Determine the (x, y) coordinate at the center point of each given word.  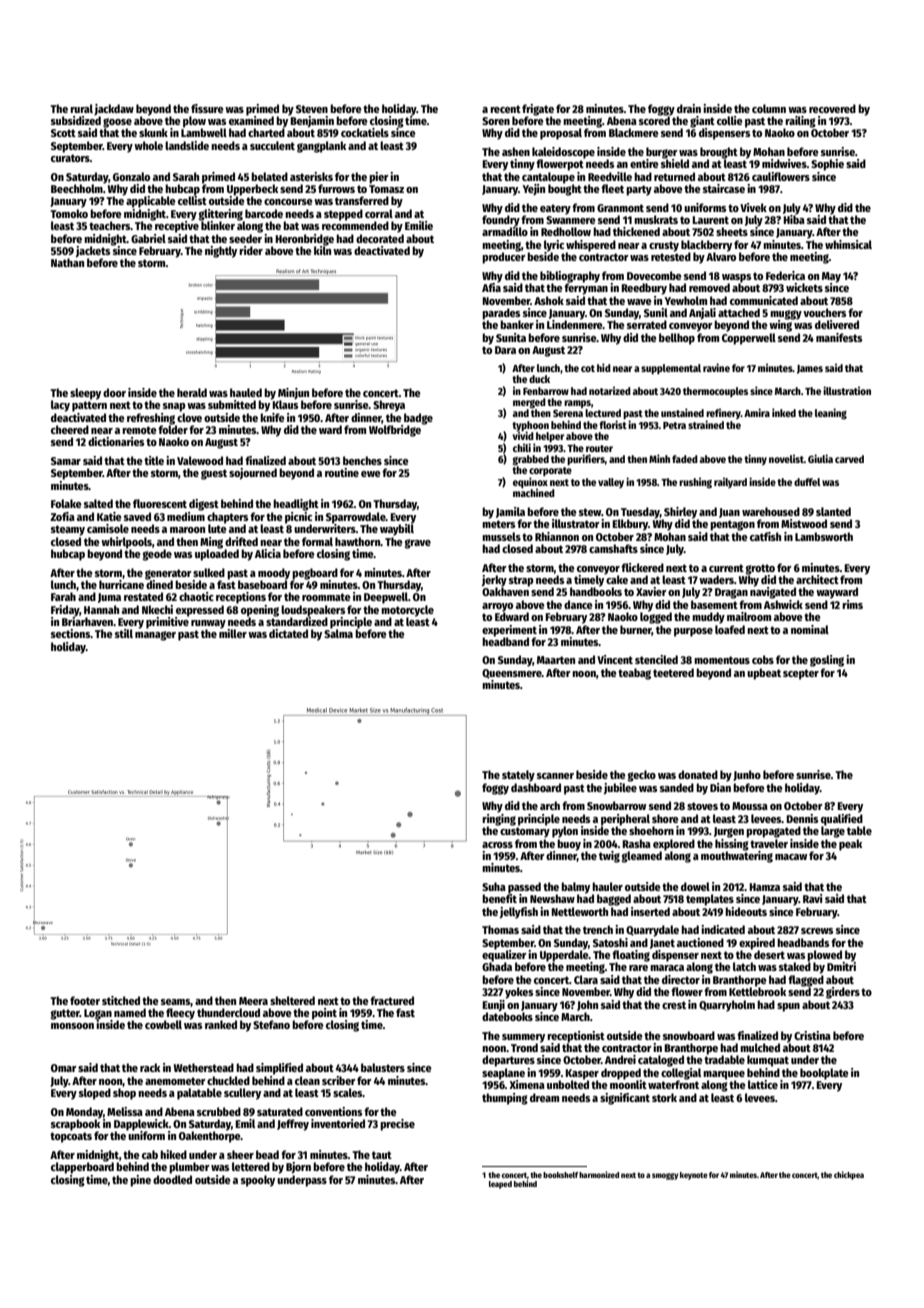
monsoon (72, 1026)
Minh (659, 458)
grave (417, 544)
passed (524, 888)
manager (155, 636)
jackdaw (114, 109)
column (769, 108)
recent (505, 109)
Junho (747, 775)
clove (189, 417)
